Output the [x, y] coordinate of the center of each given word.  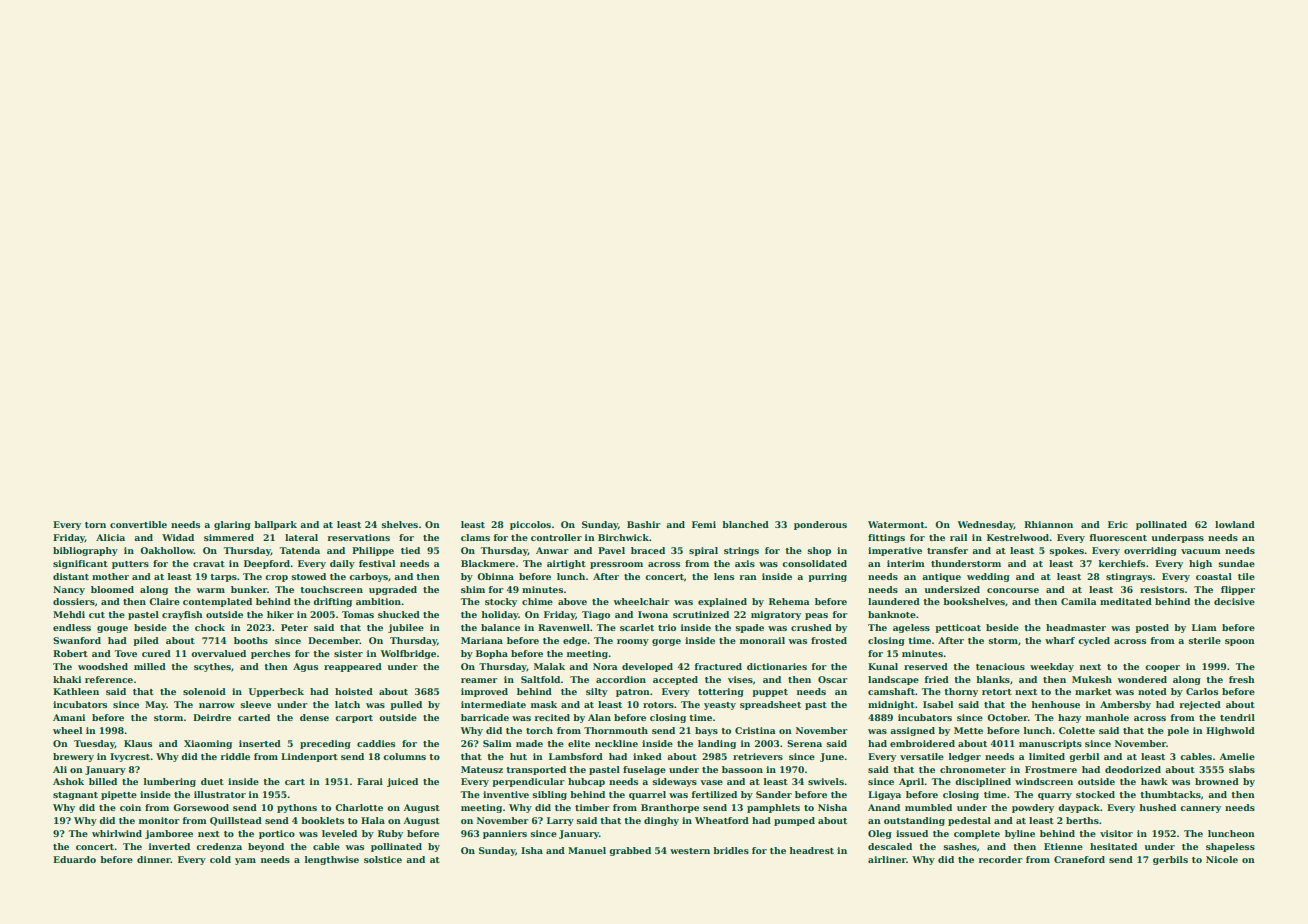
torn [95, 525]
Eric [1118, 524]
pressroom [616, 565]
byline [1020, 834]
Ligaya [884, 795]
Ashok [68, 781]
